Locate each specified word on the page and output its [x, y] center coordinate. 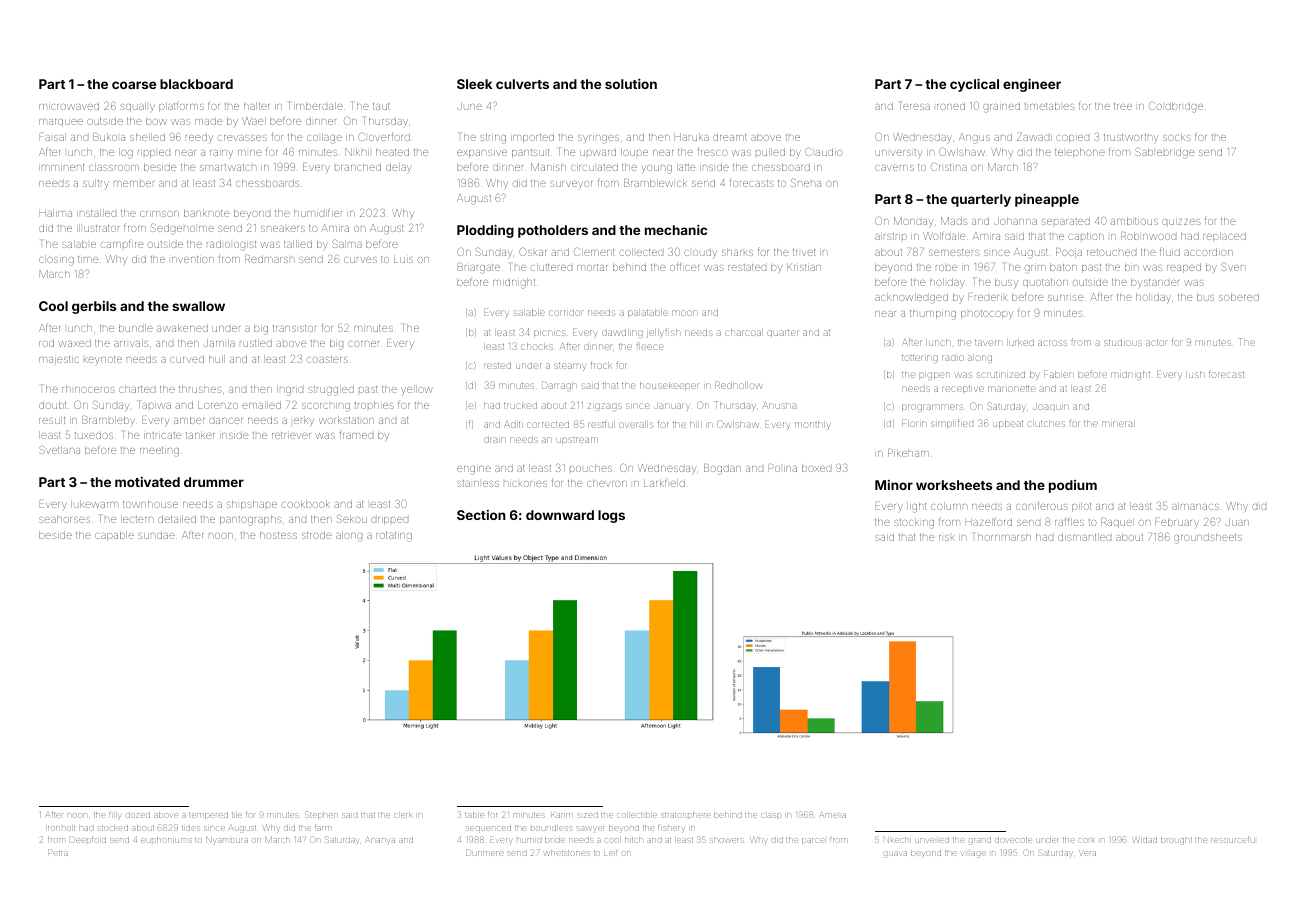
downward [560, 515]
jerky [302, 421]
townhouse [150, 504]
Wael [254, 121]
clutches [1046, 424]
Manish [548, 167]
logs [611, 516]
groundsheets [1208, 538]
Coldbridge [1176, 107]
